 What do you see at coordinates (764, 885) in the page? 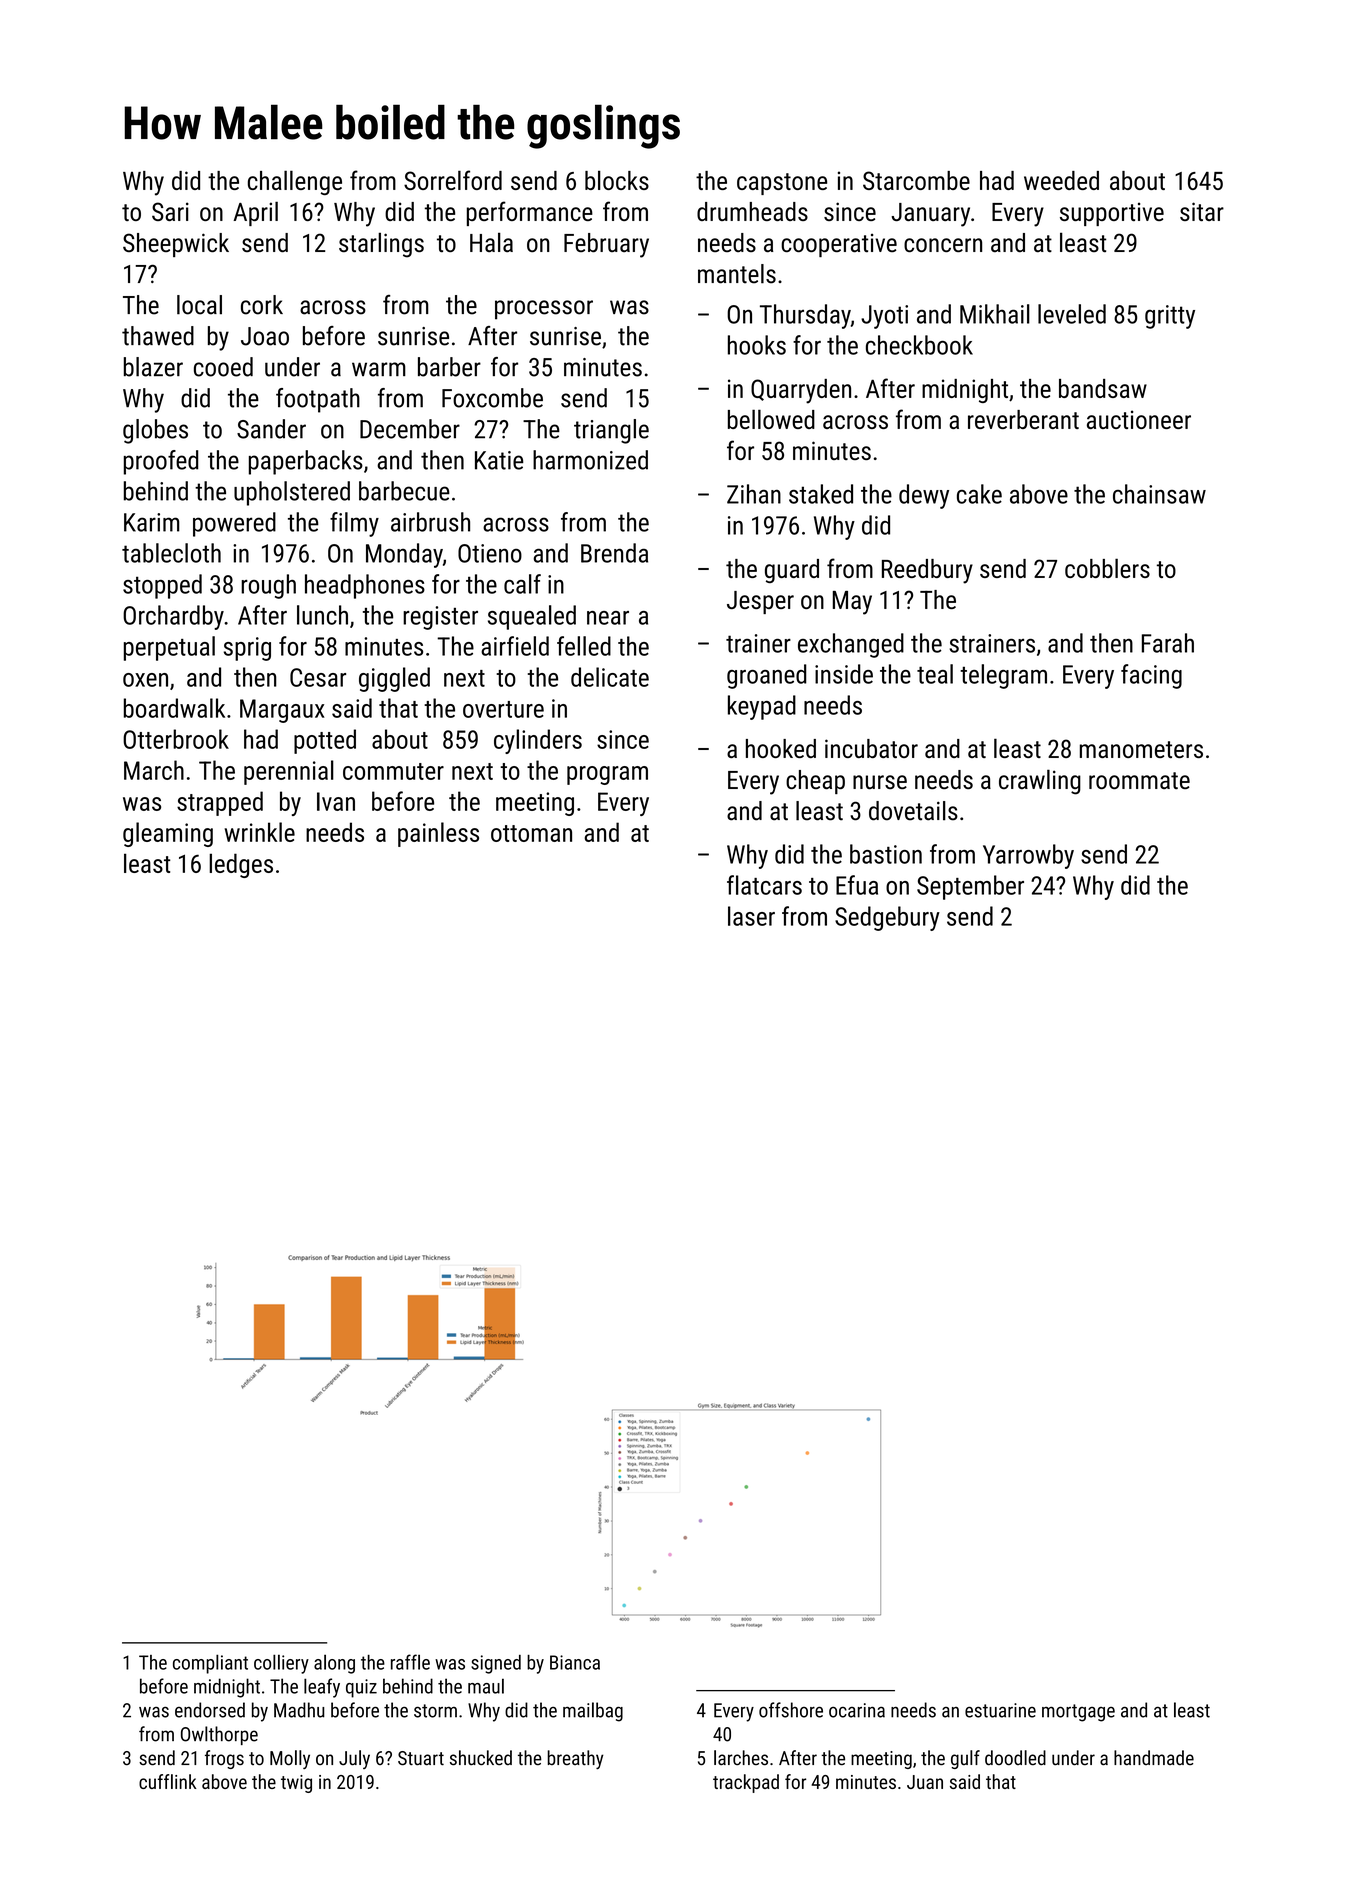
I see `flatcars` at bounding box center [764, 885].
